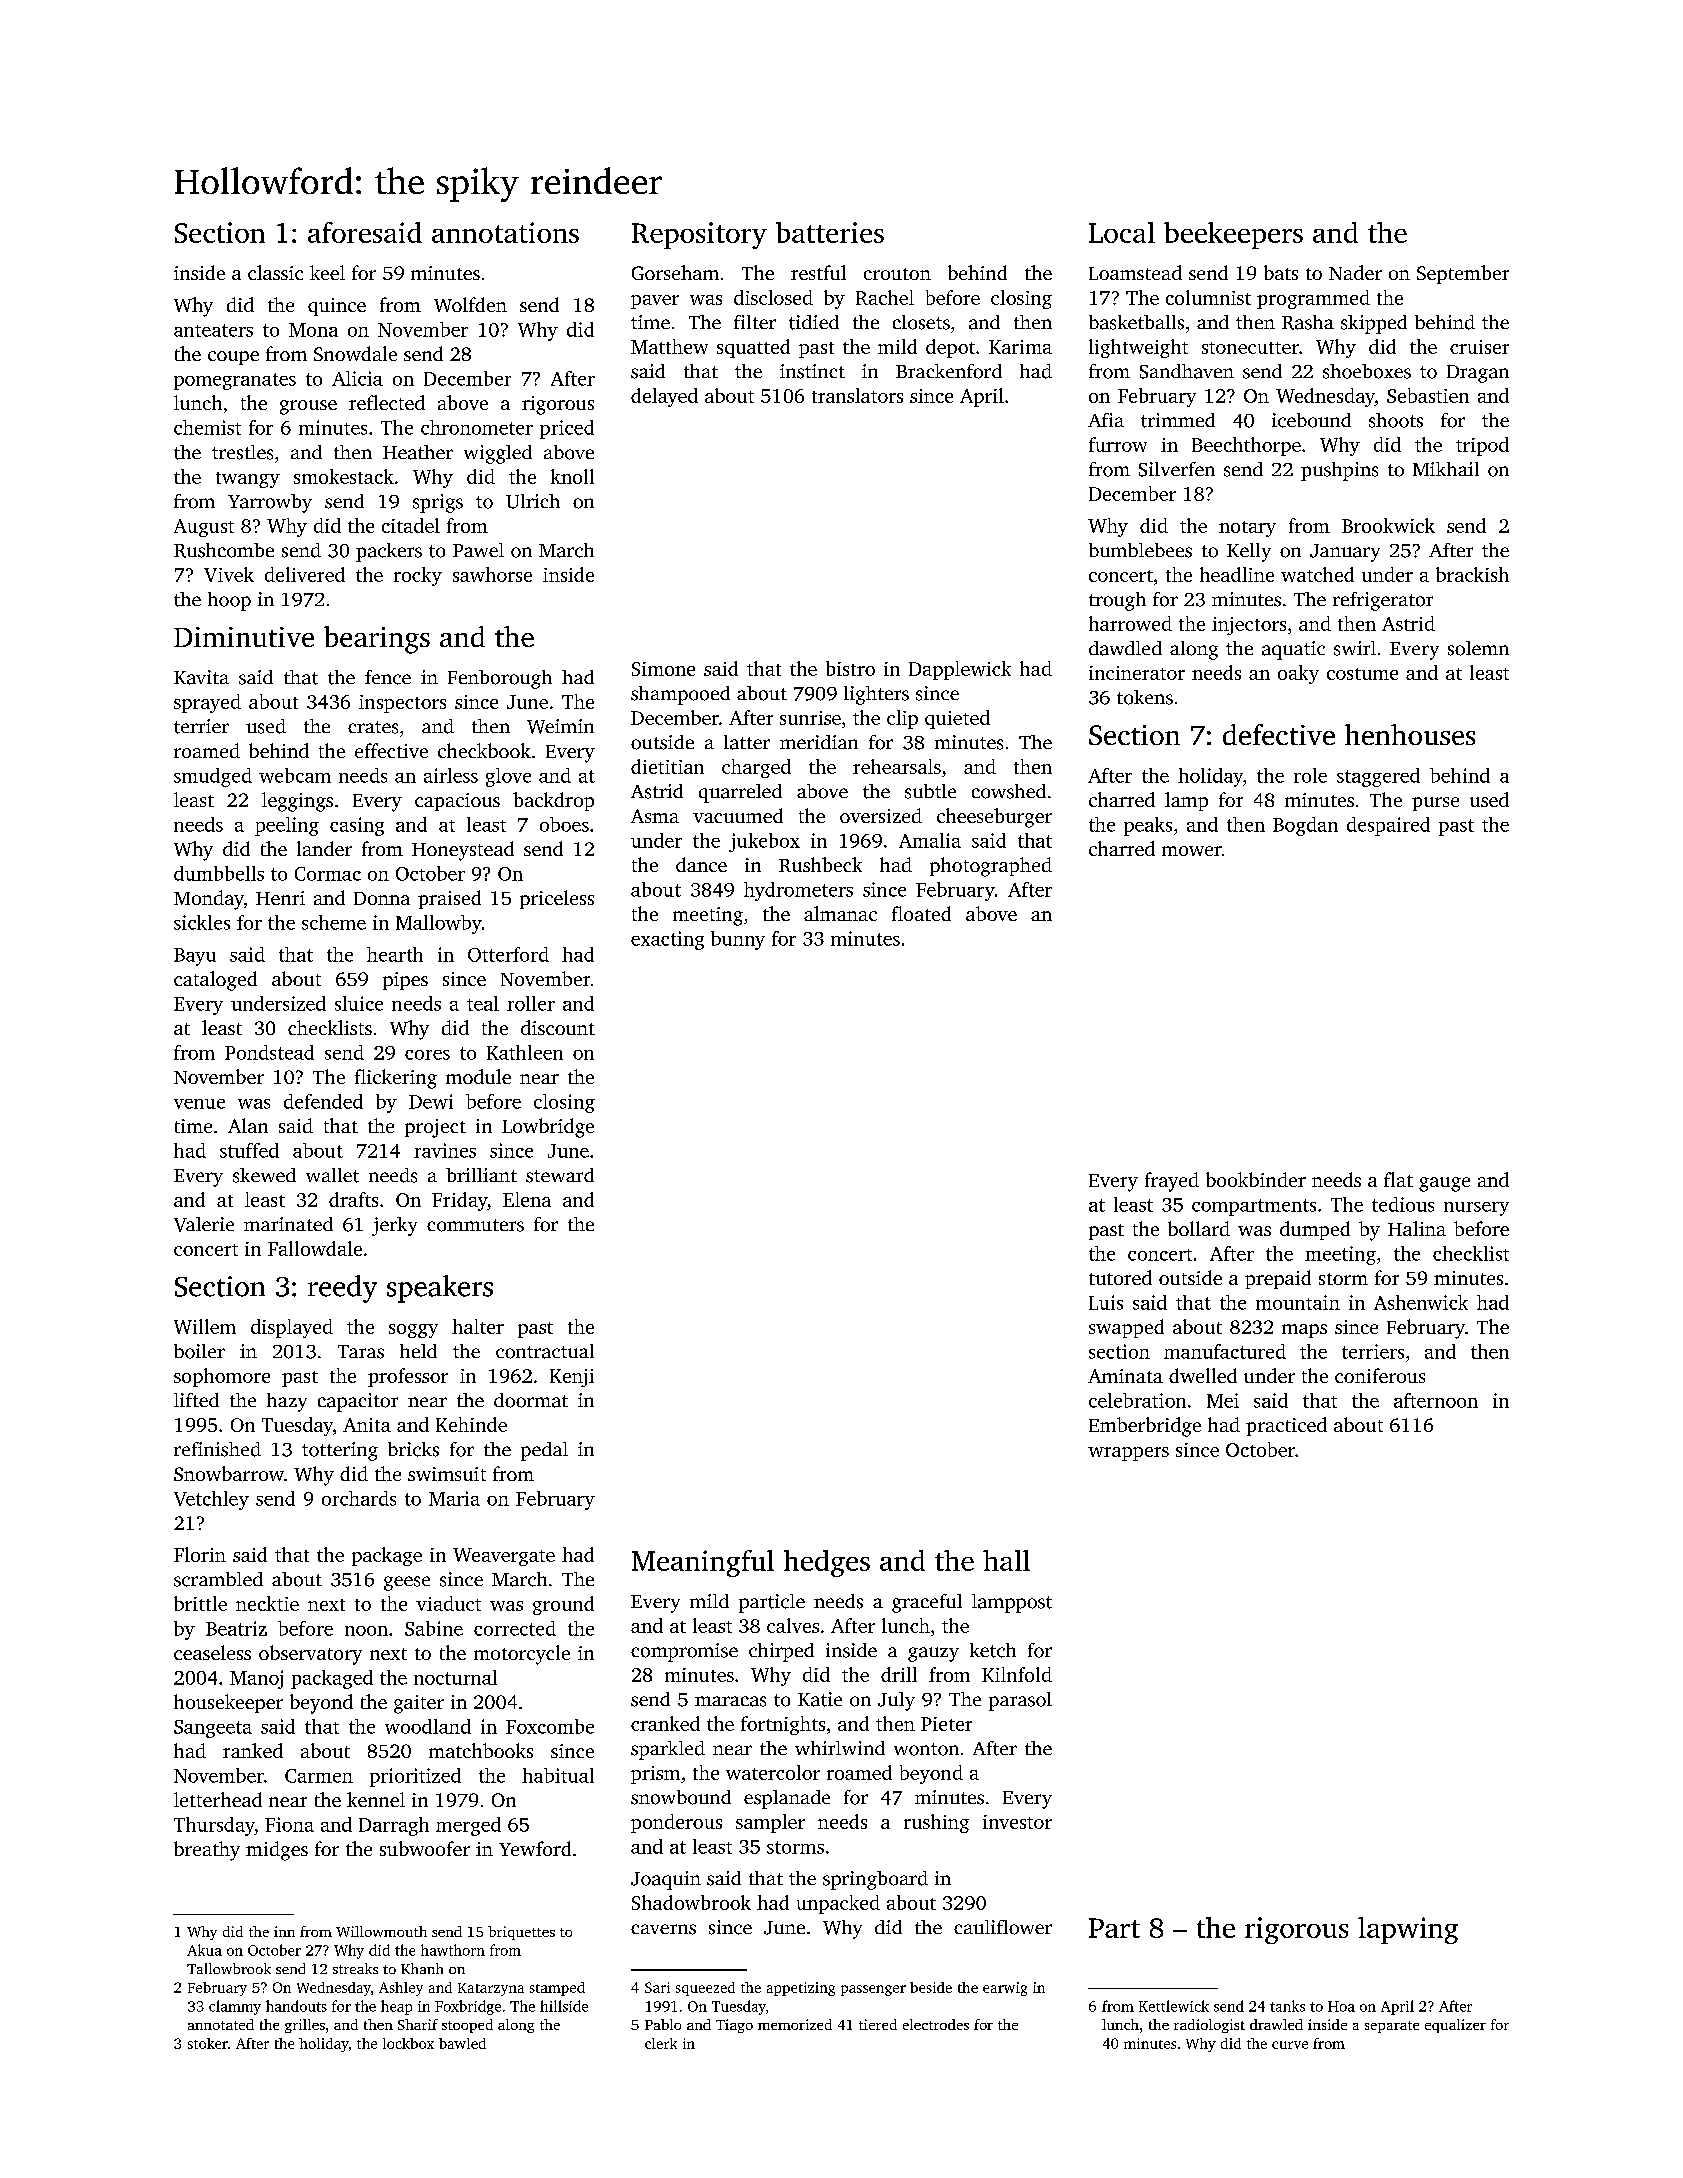 This page has width=1683, height=2178. Describe the element at coordinates (1017, 1674) in the page. I see `Kilnfold` at that location.
